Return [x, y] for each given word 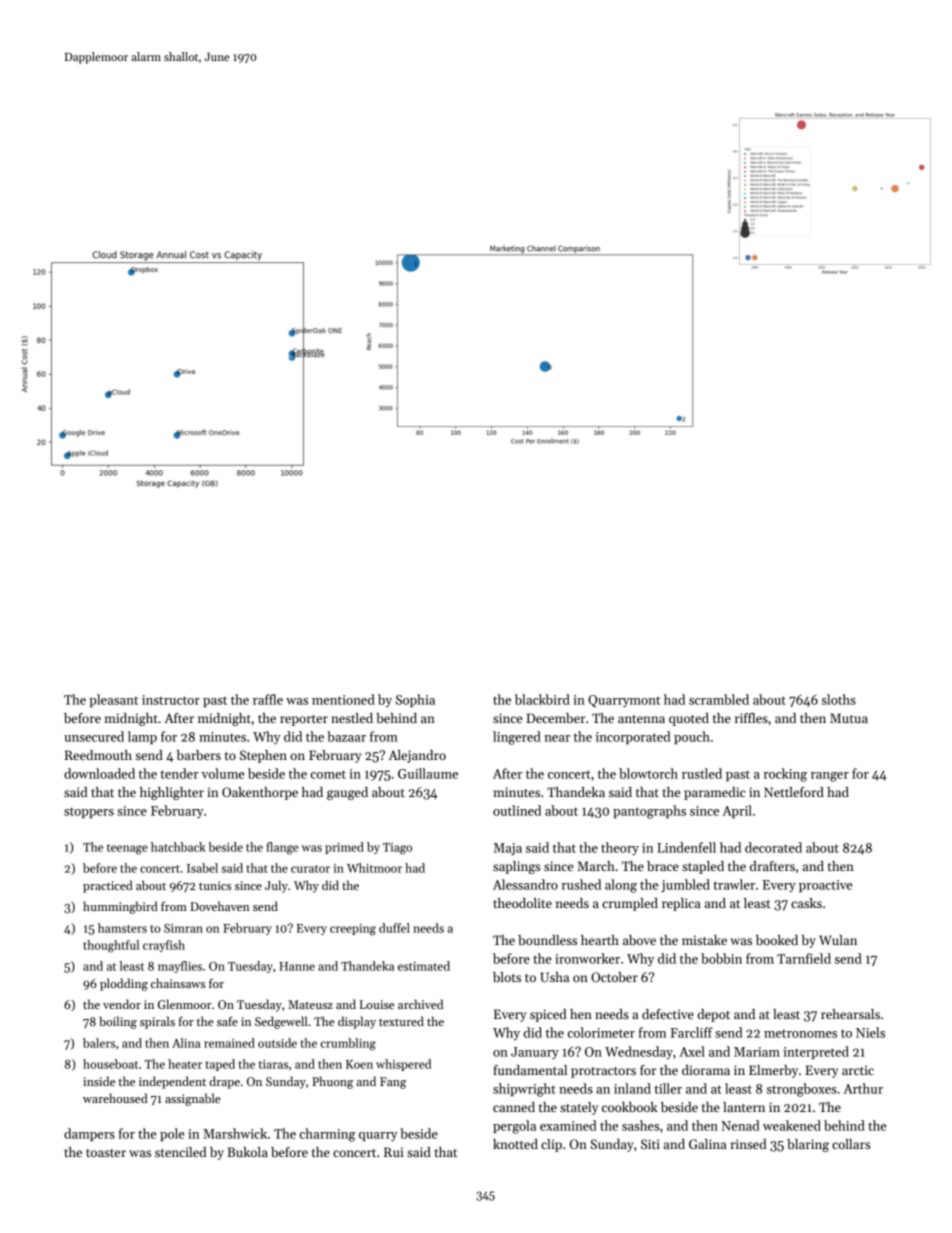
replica [681, 904]
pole [172, 1134]
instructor [171, 700]
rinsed [749, 1144]
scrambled [719, 699]
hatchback [178, 847]
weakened [792, 1125]
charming [327, 1135]
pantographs [649, 812]
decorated [773, 847]
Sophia [415, 700]
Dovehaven [220, 906]
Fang [393, 1083]
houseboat [110, 1064]
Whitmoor [374, 868]
